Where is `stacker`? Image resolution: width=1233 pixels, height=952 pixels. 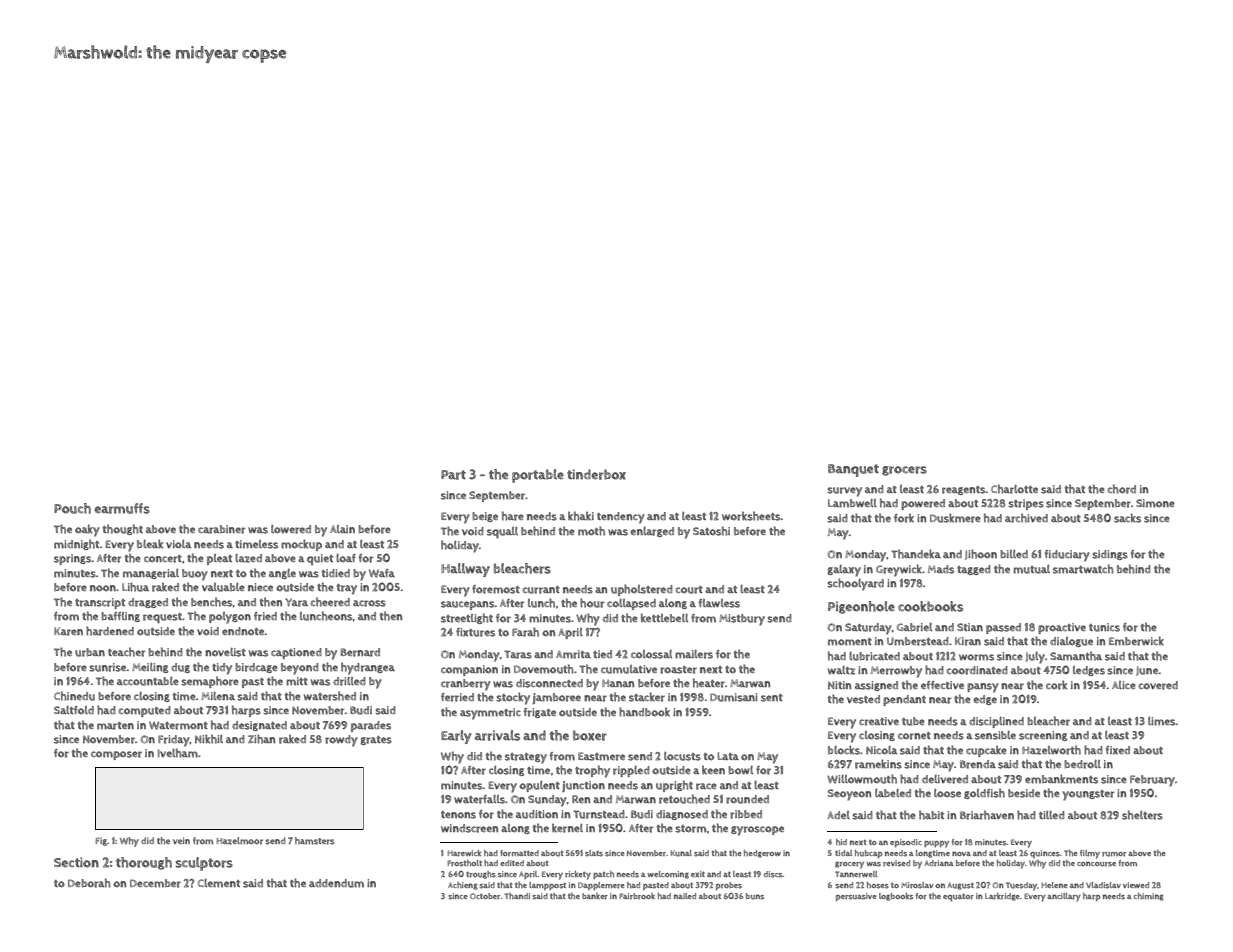
stacker is located at coordinates (647, 697).
